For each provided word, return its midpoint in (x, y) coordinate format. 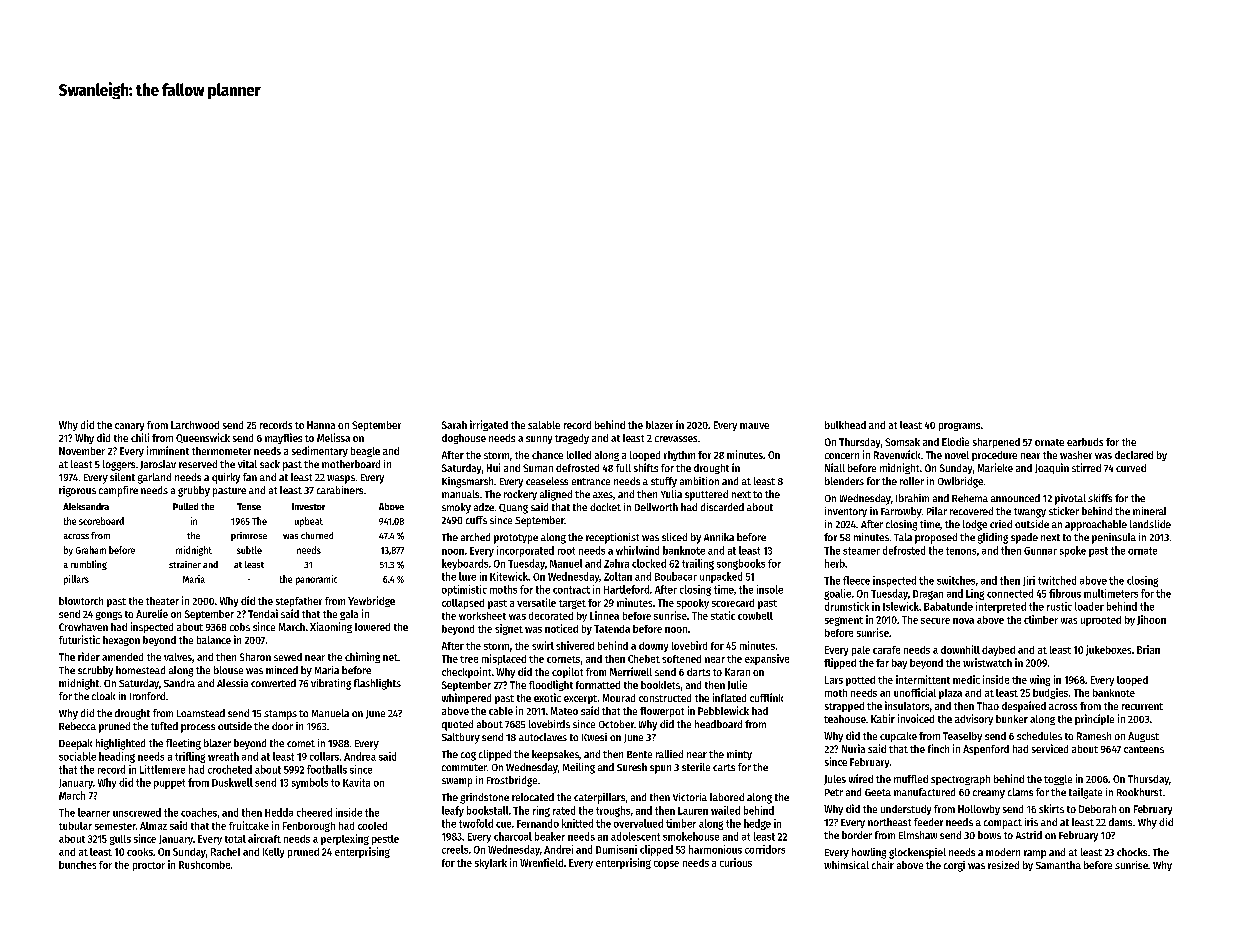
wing (1040, 680)
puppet (169, 784)
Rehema (970, 498)
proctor (149, 866)
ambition (699, 481)
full (623, 468)
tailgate (1085, 793)
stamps (280, 715)
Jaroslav (158, 465)
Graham (91, 550)
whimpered (466, 698)
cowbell (755, 616)
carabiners (340, 490)
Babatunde (948, 606)
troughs (613, 811)
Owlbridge (960, 482)
